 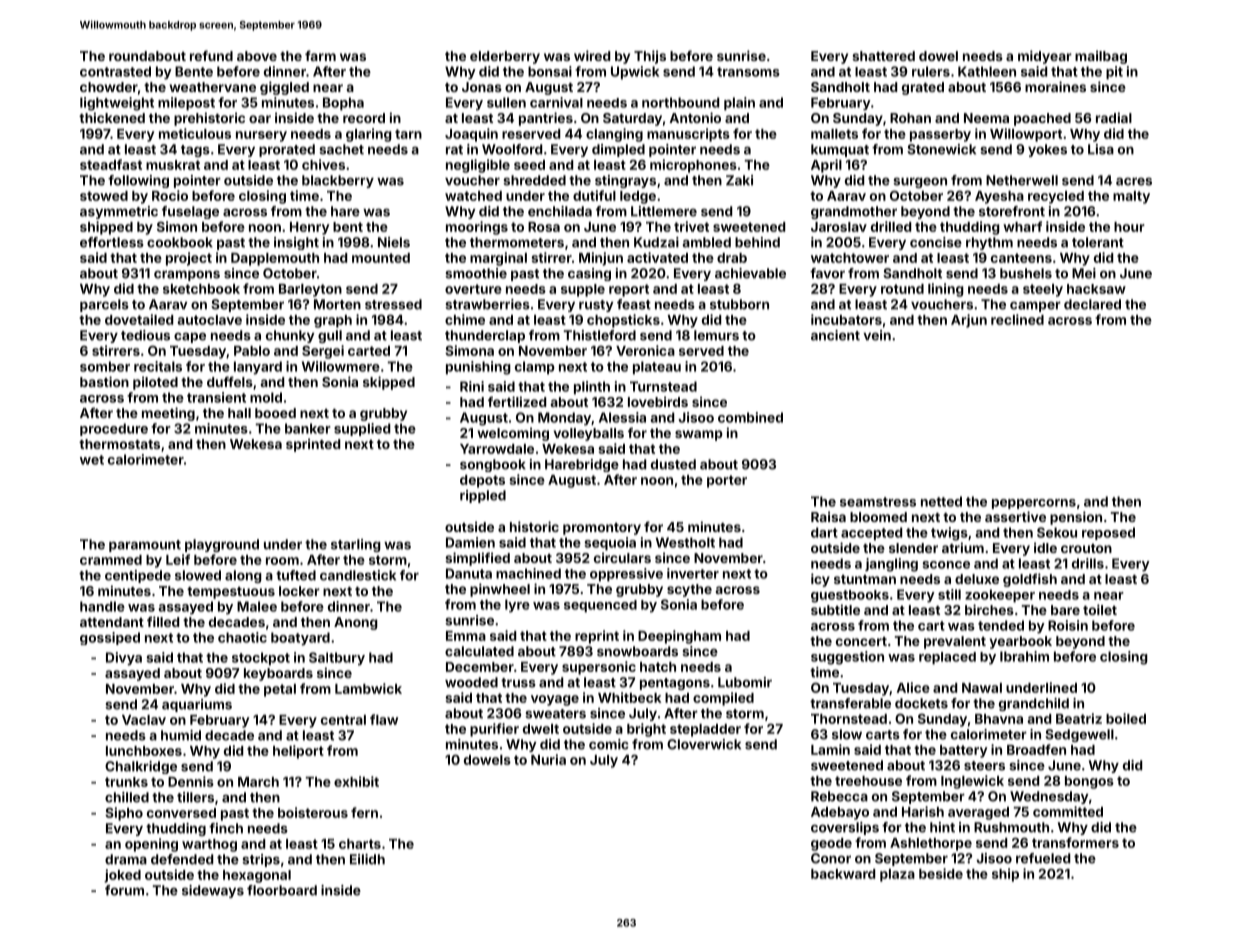 What do you see at coordinates (1034, 504) in the image?
I see `peppercorns` at bounding box center [1034, 504].
